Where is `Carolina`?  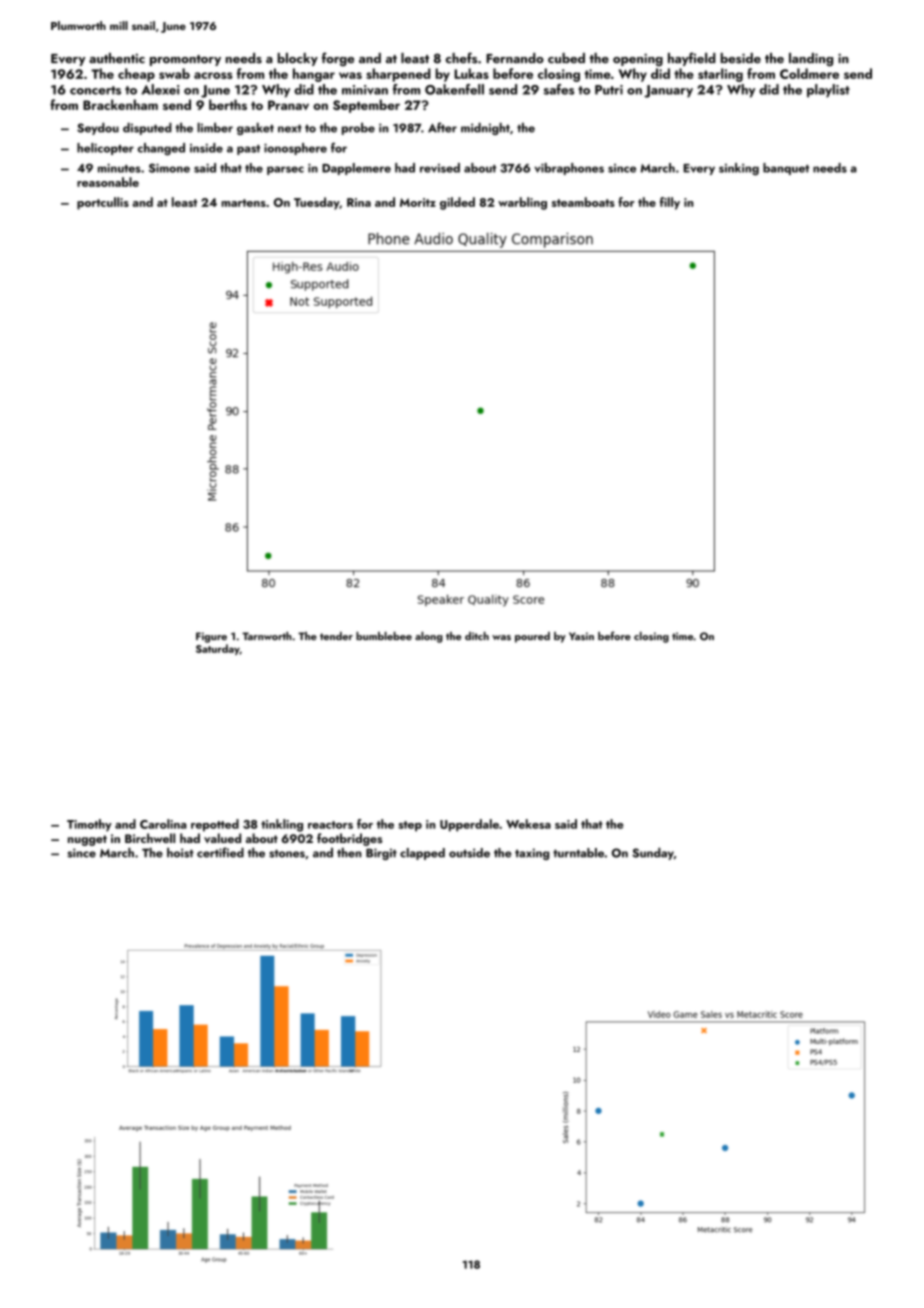 Carolina is located at coordinates (163, 824).
